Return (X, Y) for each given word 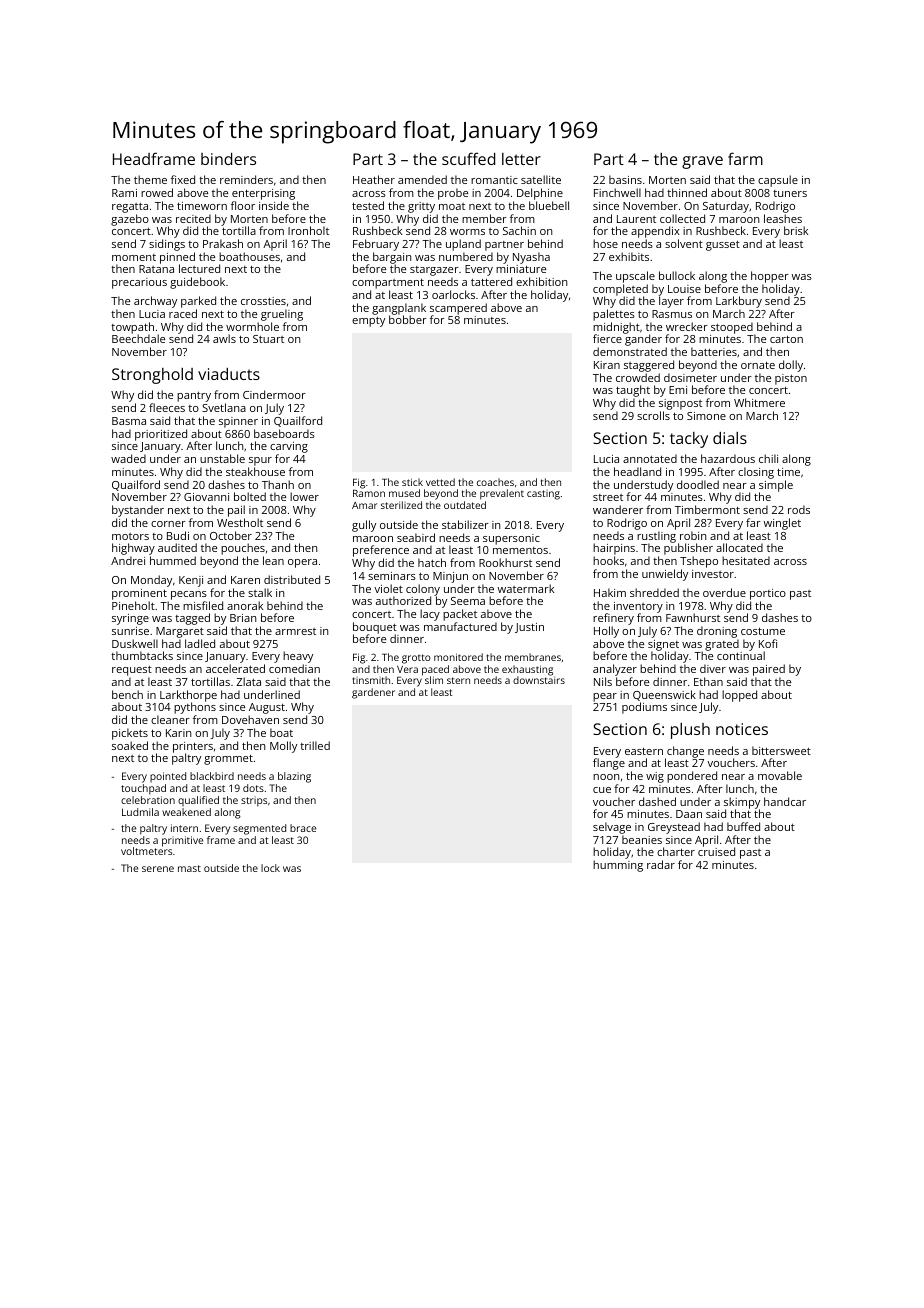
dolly (791, 366)
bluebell (549, 205)
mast (189, 868)
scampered (458, 309)
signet (663, 646)
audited (177, 547)
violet (388, 588)
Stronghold (152, 376)
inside (274, 205)
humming (618, 866)
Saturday (726, 207)
